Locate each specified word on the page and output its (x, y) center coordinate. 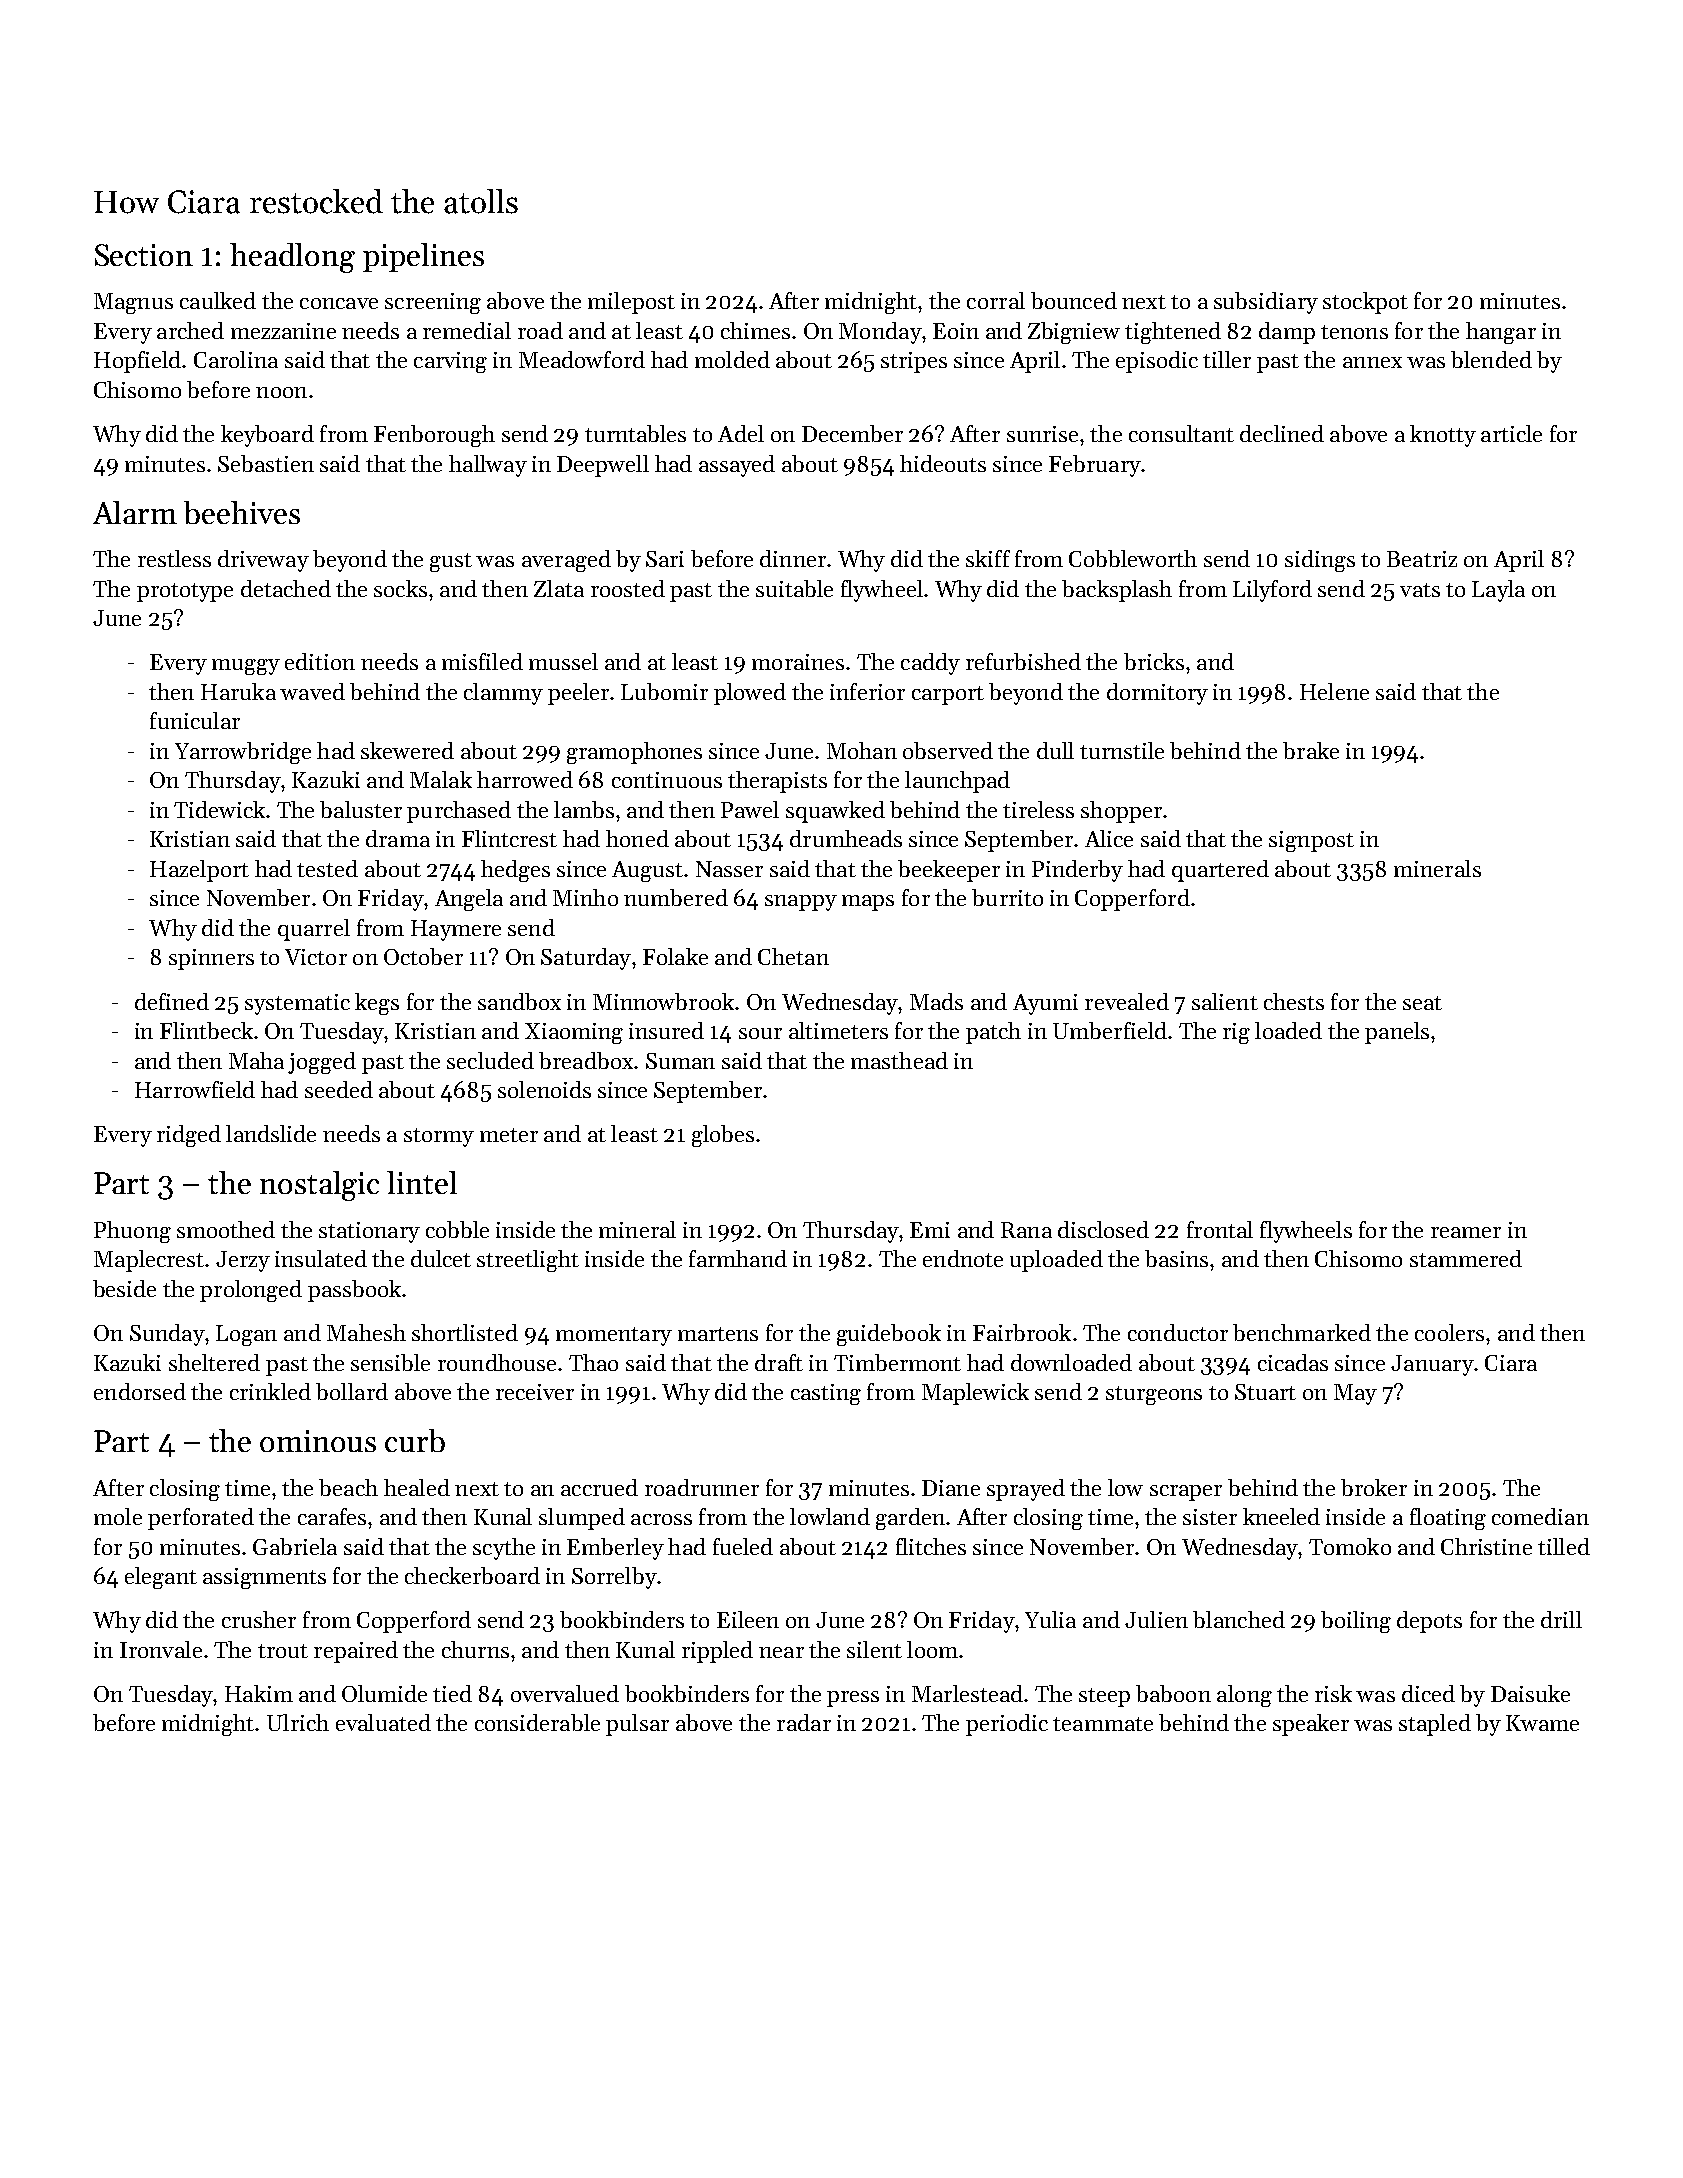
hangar (1501, 333)
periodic (1007, 1725)
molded (732, 359)
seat (1422, 1003)
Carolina (236, 359)
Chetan (793, 956)
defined (172, 1001)
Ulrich (298, 1722)
